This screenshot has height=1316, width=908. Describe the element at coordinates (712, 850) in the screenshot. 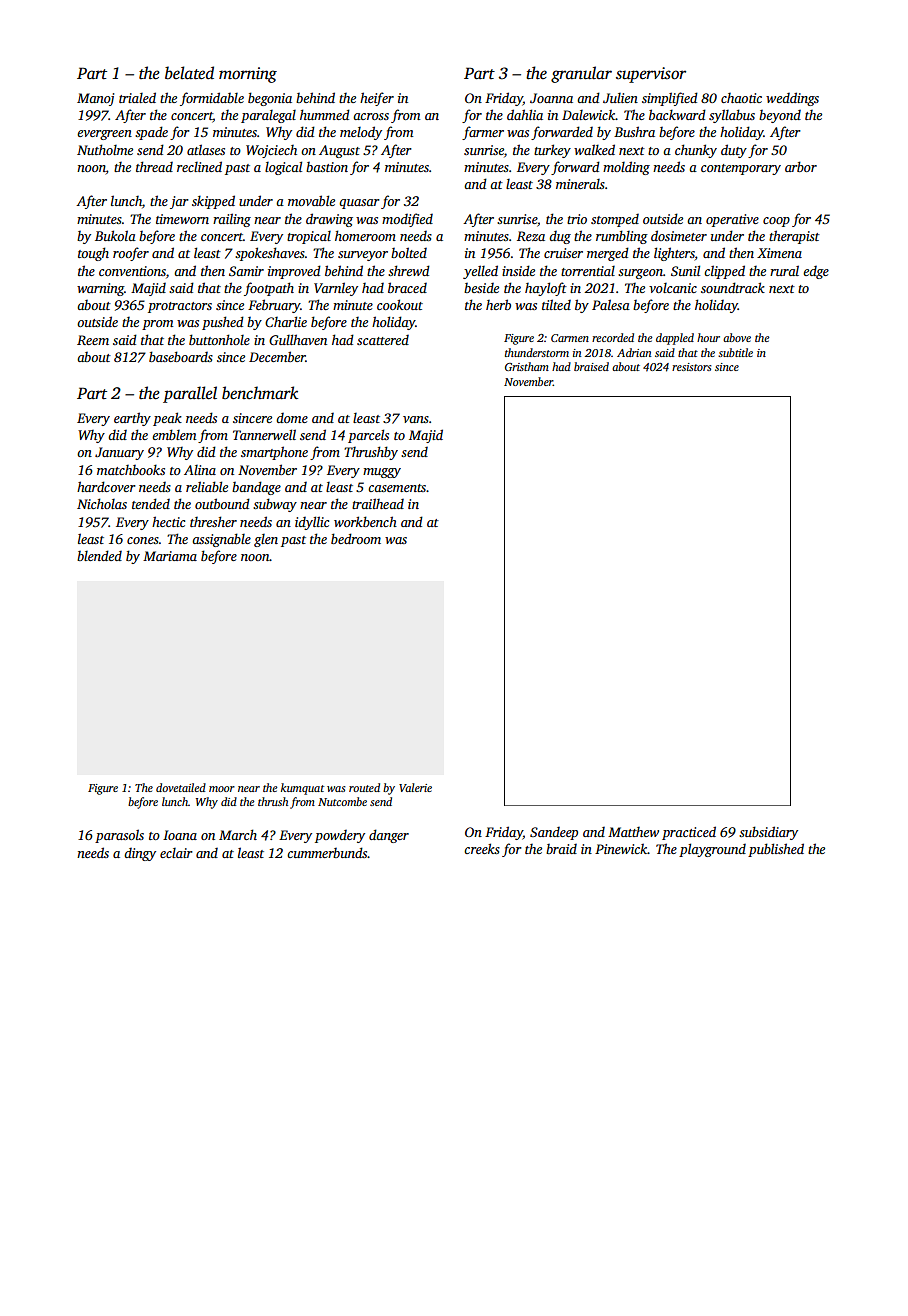

I see `playground` at that location.
